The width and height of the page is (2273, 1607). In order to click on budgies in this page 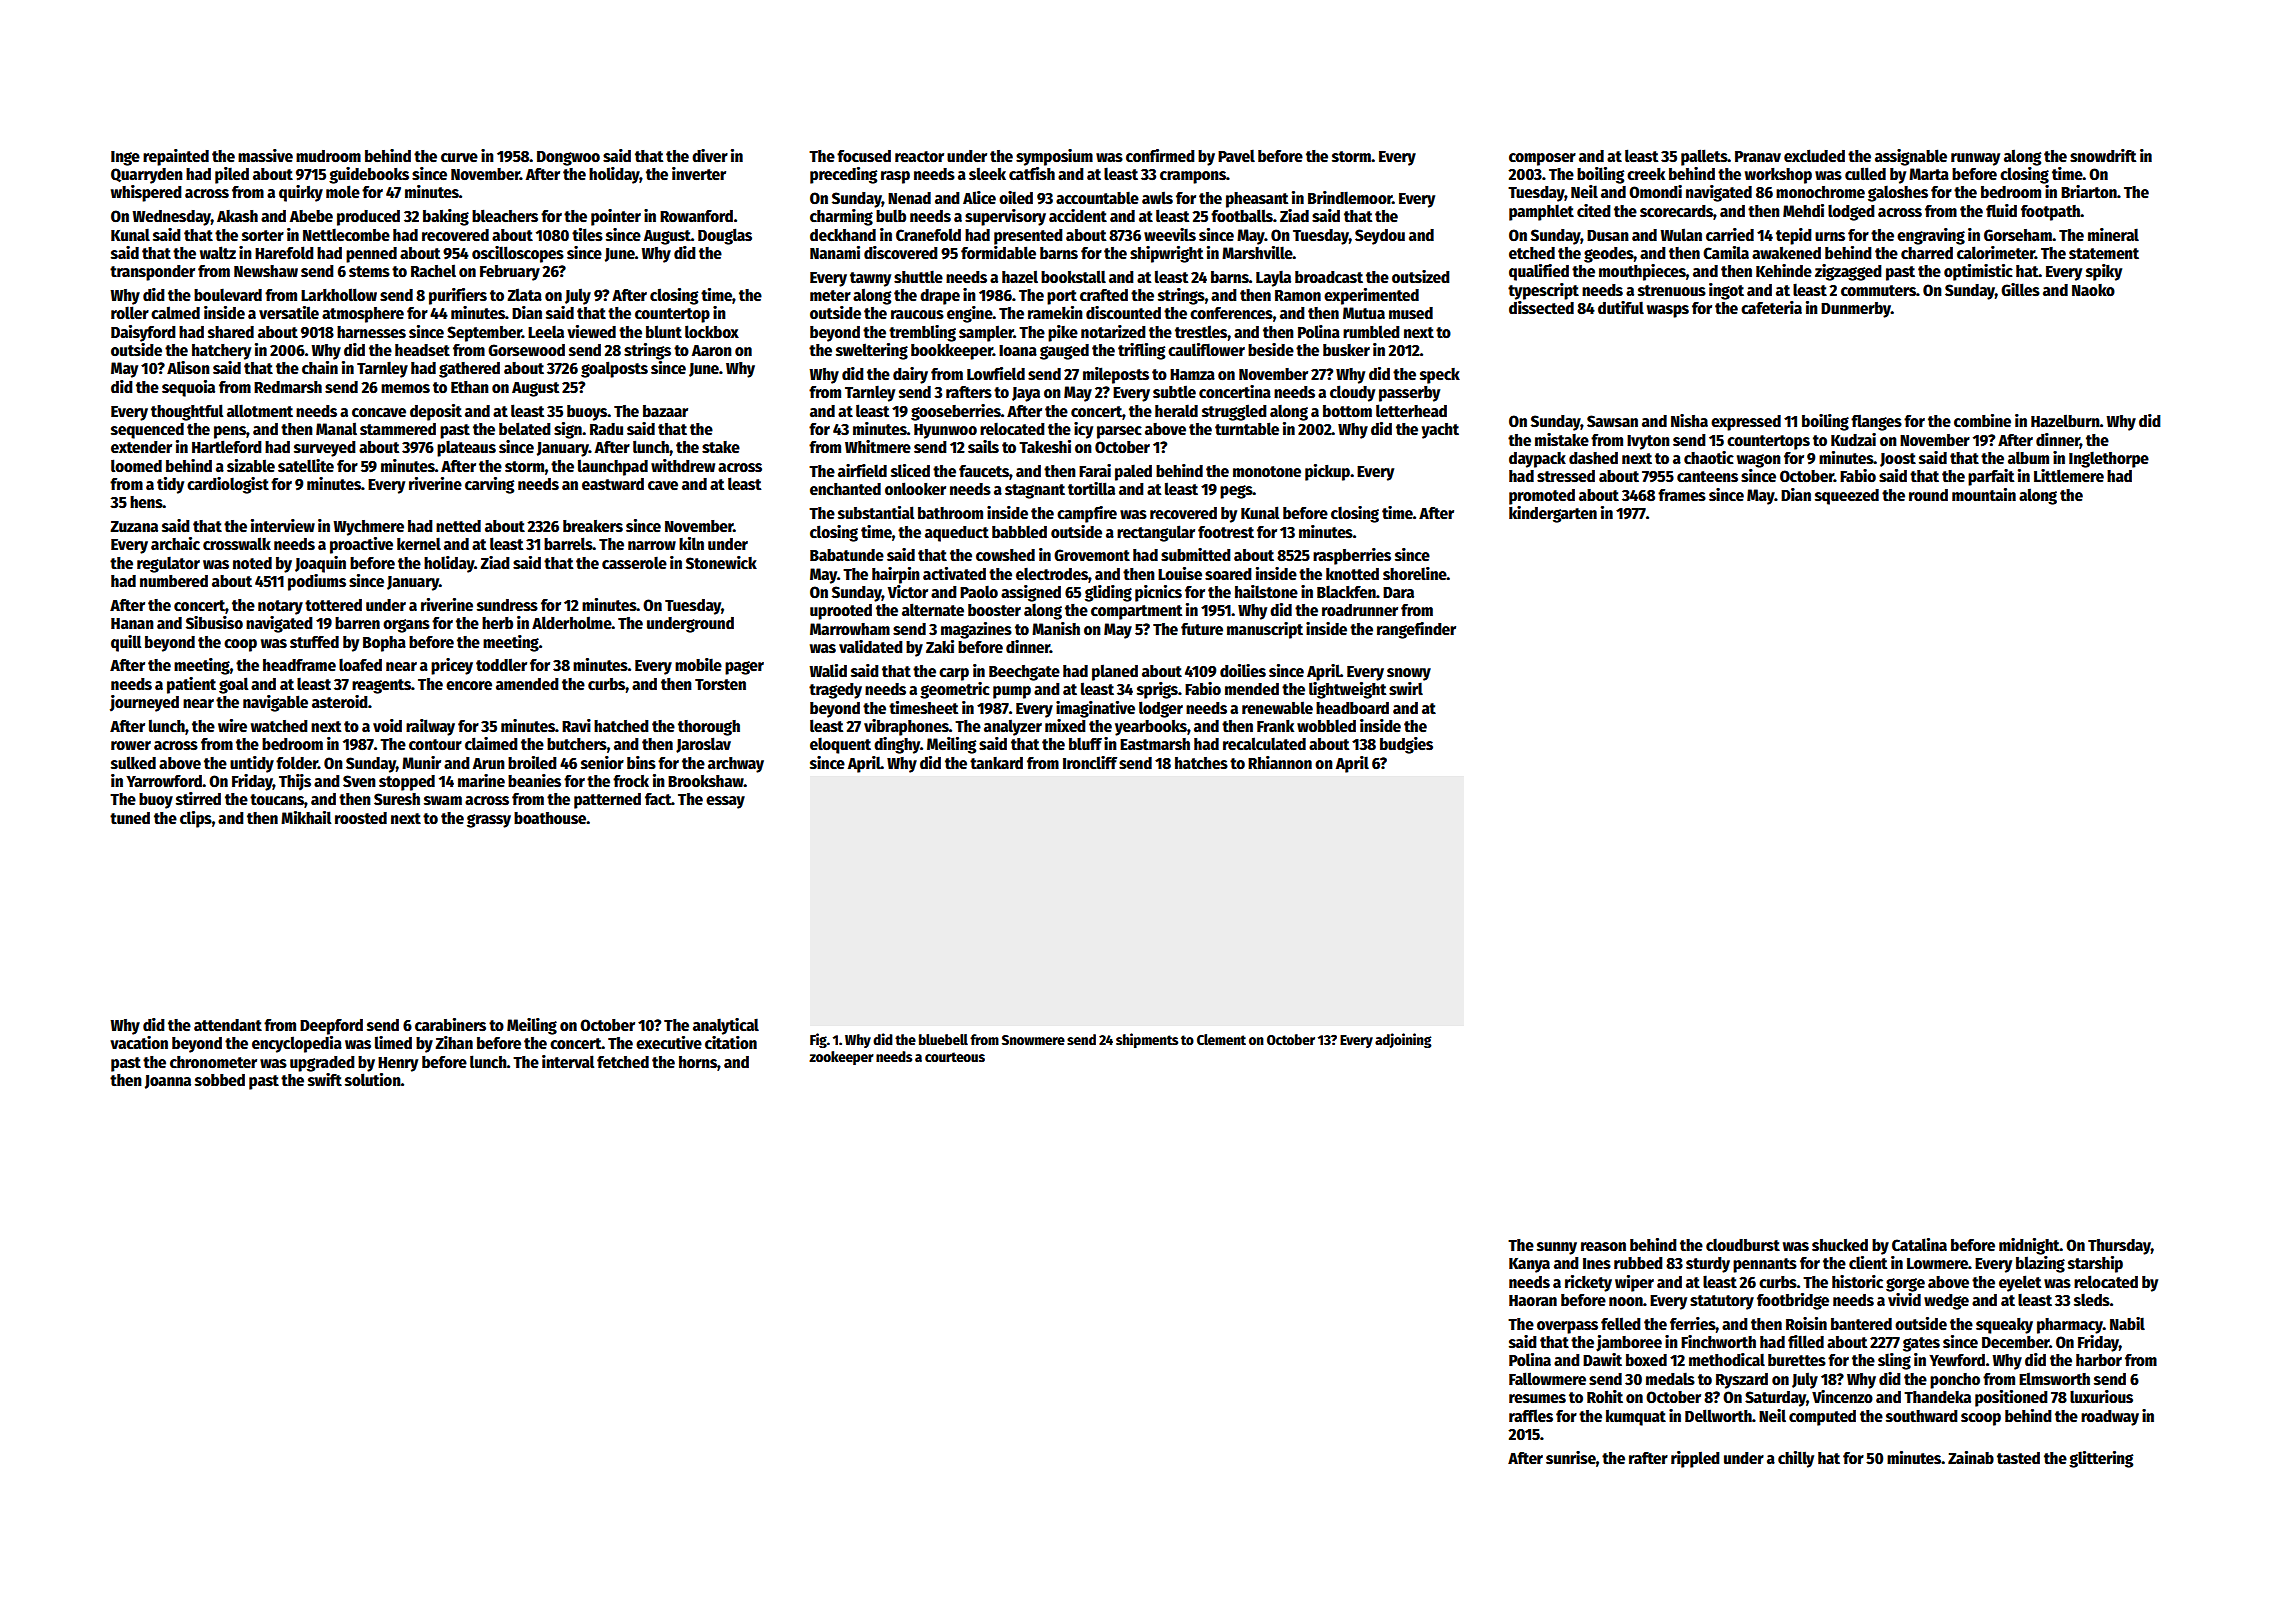, I will do `click(1406, 745)`.
